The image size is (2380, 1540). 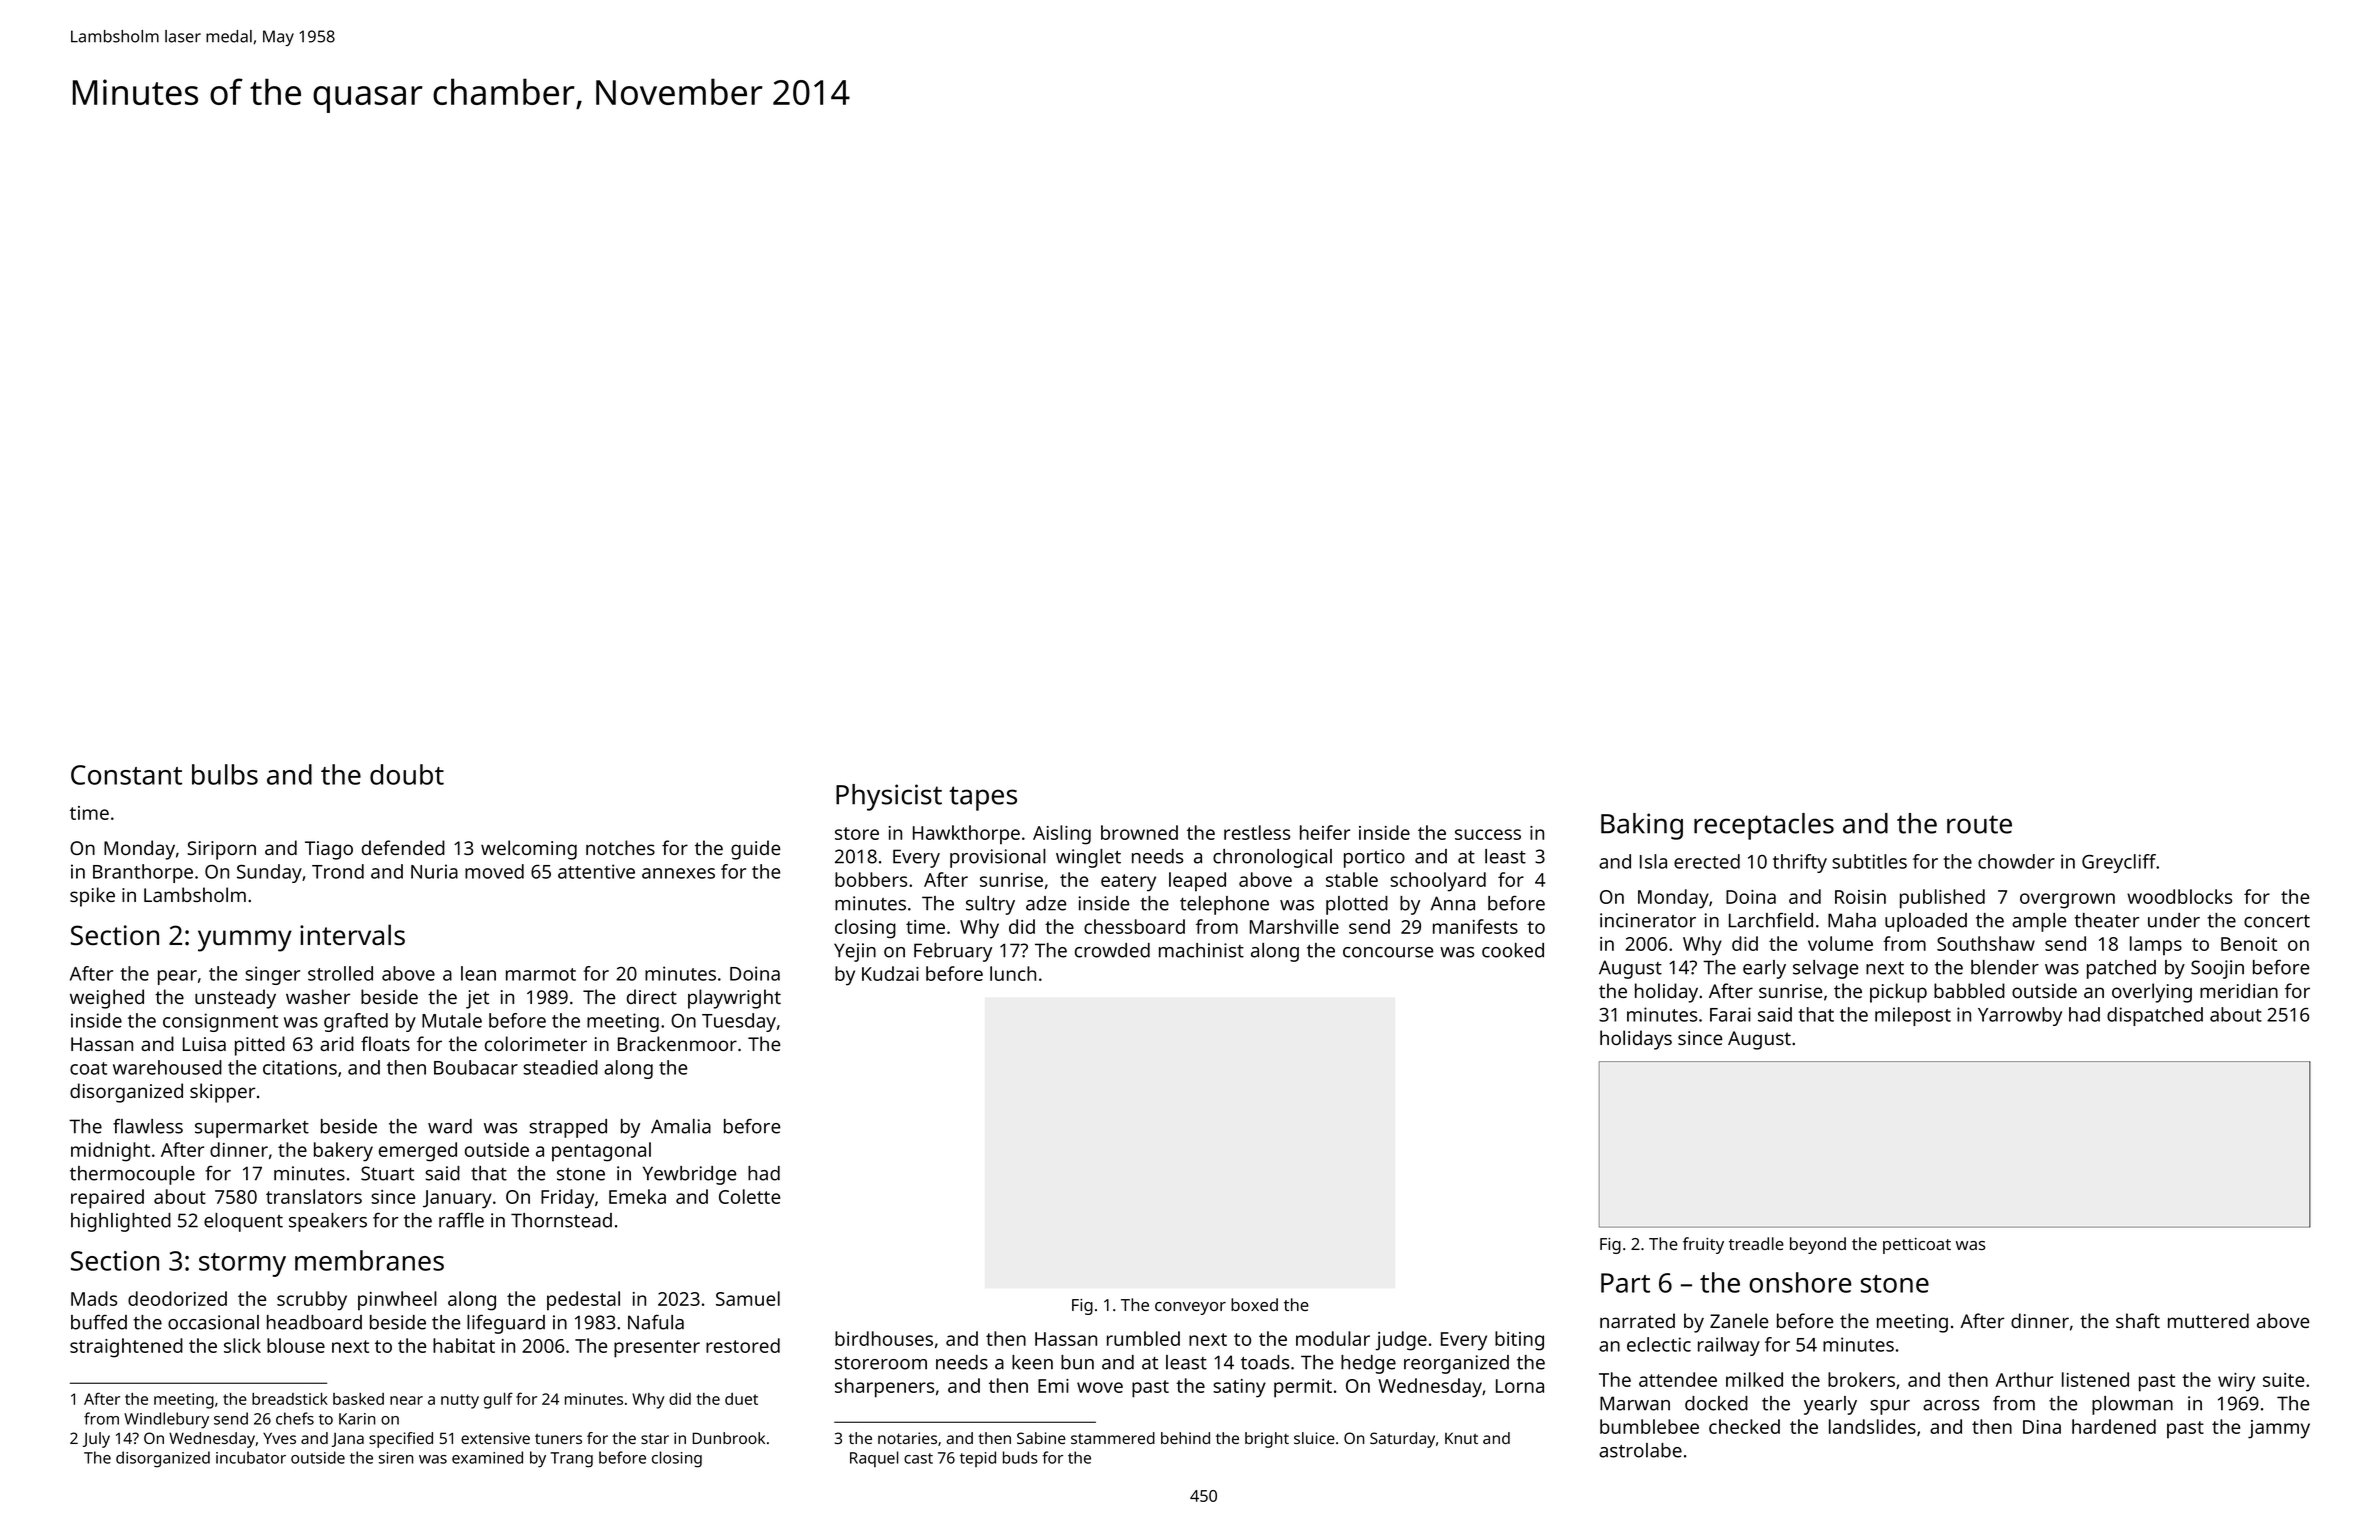 What do you see at coordinates (1979, 824) in the screenshot?
I see `route` at bounding box center [1979, 824].
